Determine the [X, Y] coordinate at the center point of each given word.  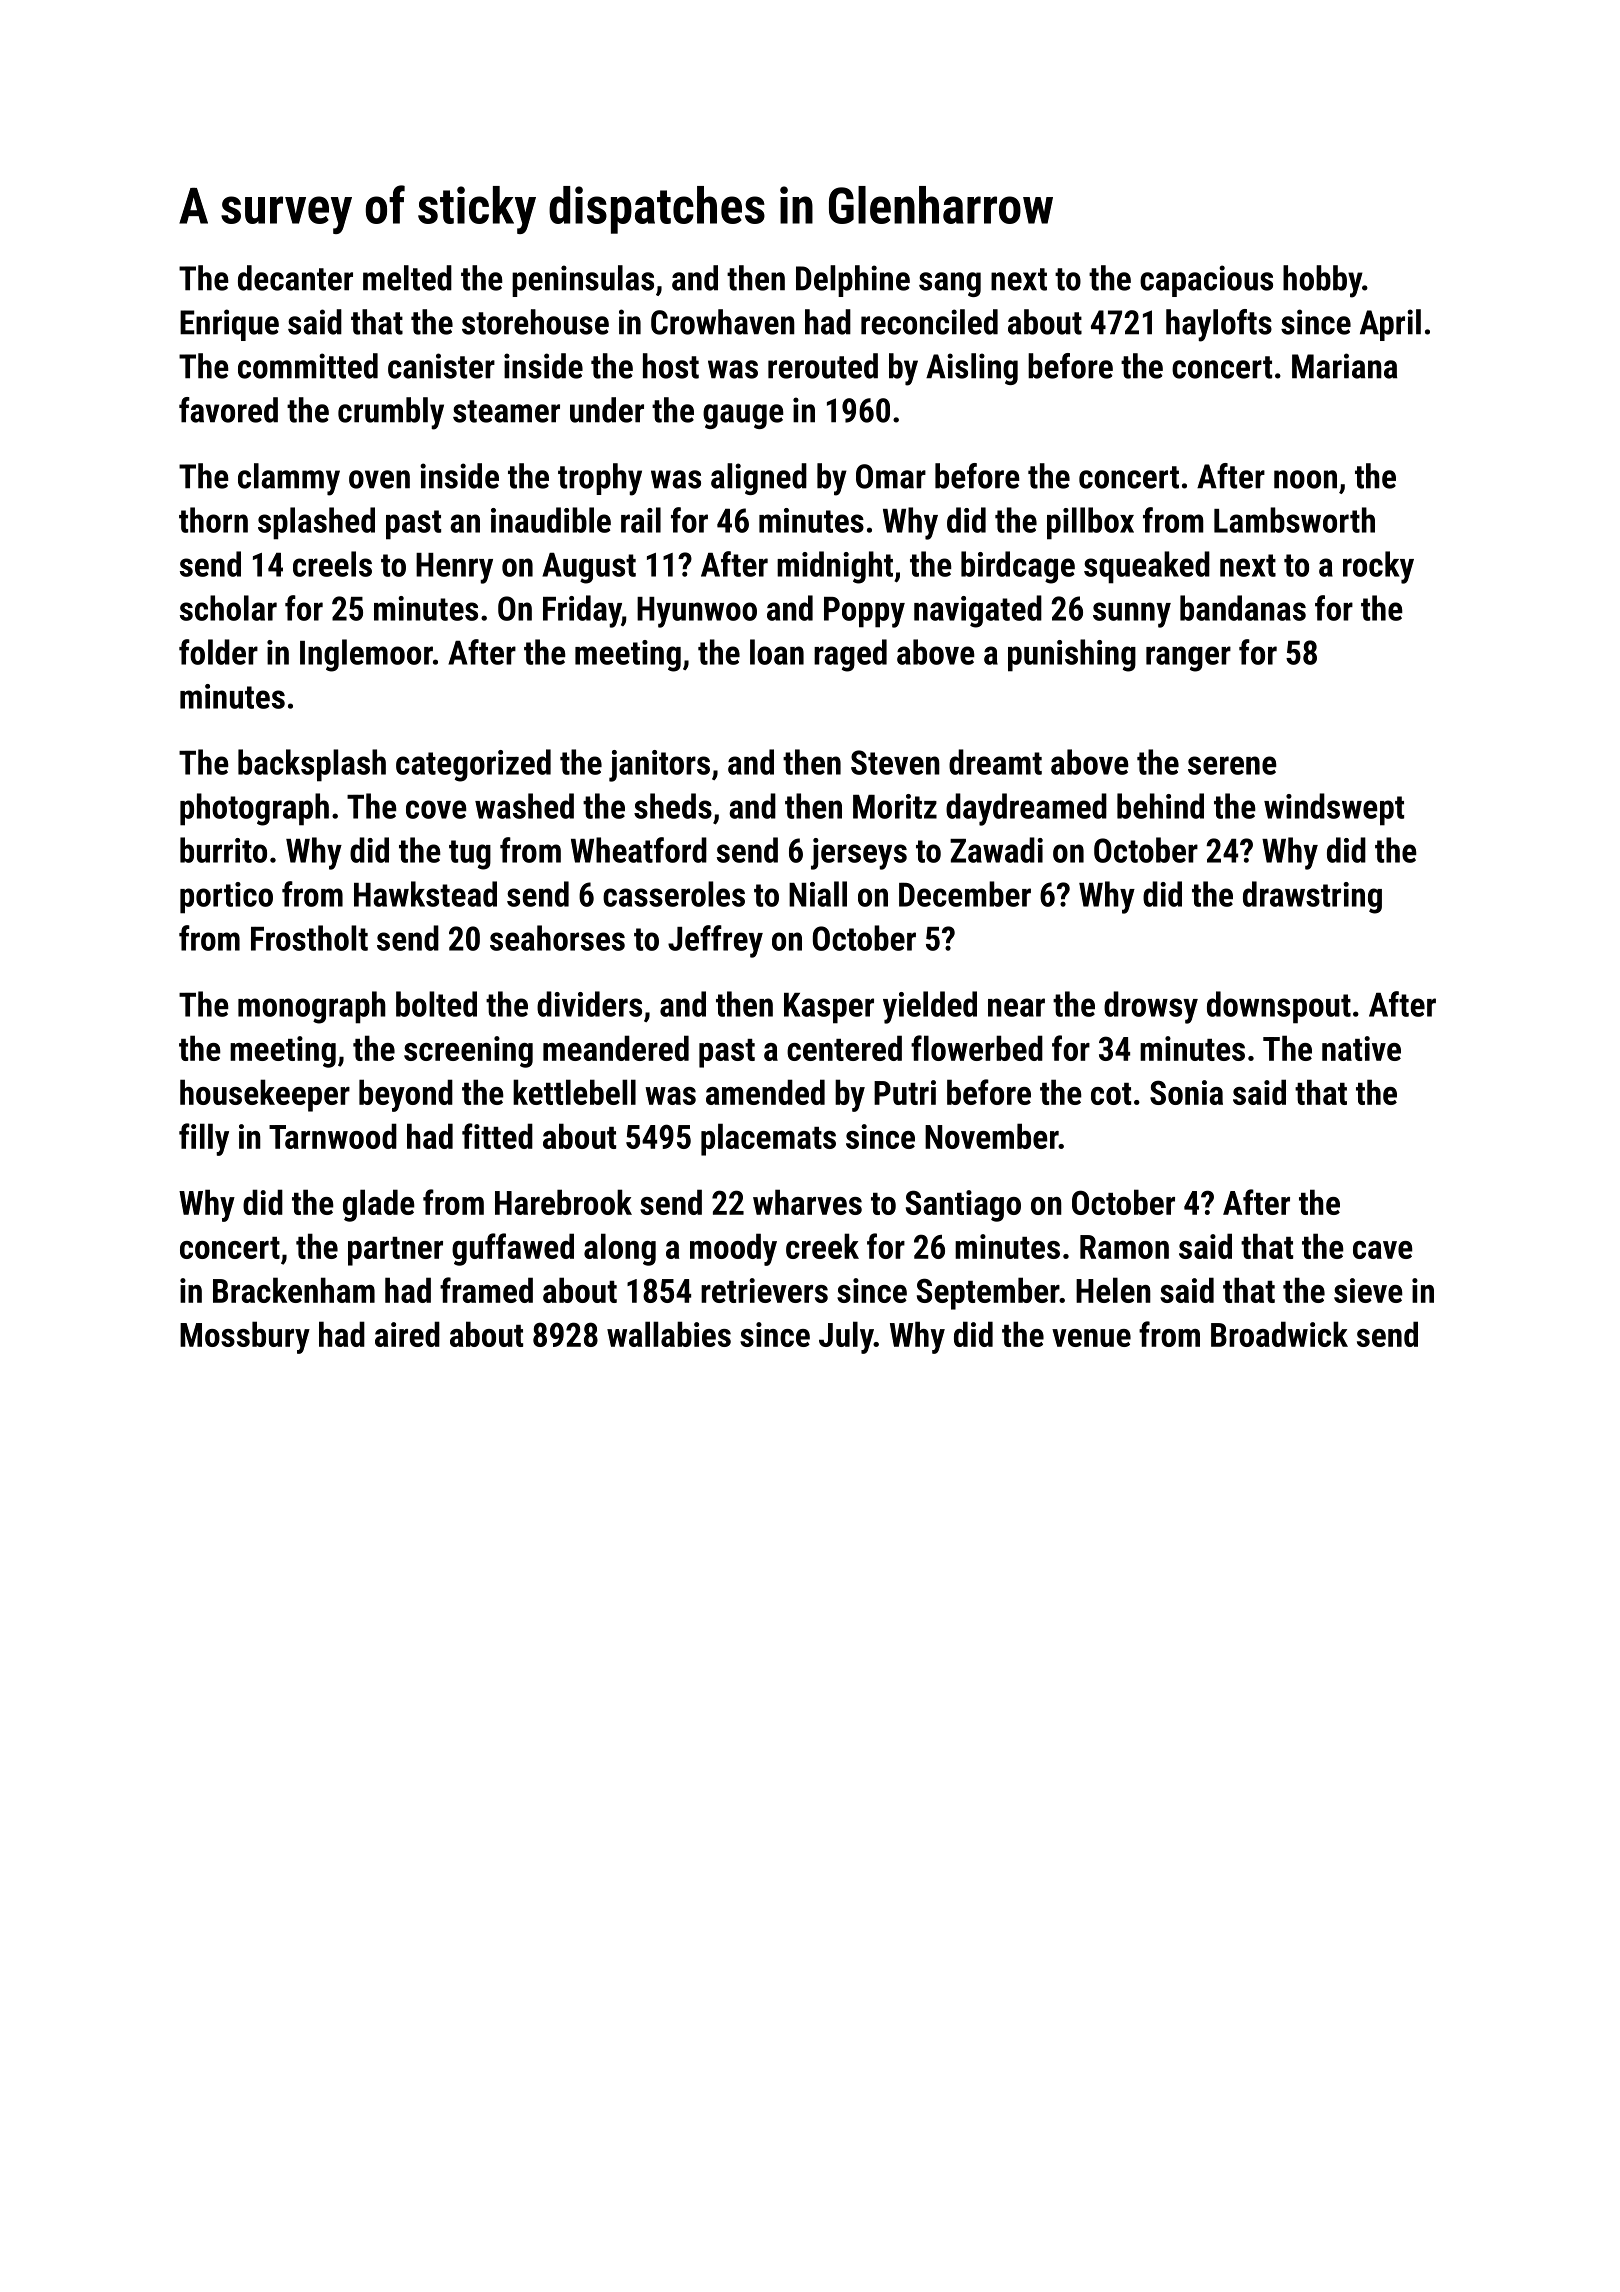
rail [641, 520]
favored [228, 410]
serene [1232, 765]
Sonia [1186, 1092]
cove [436, 809]
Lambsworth [1294, 520]
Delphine [853, 281]
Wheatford [639, 850]
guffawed [513, 1249]
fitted [497, 1136]
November [992, 1136]
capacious [1206, 281]
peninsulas [583, 281]
